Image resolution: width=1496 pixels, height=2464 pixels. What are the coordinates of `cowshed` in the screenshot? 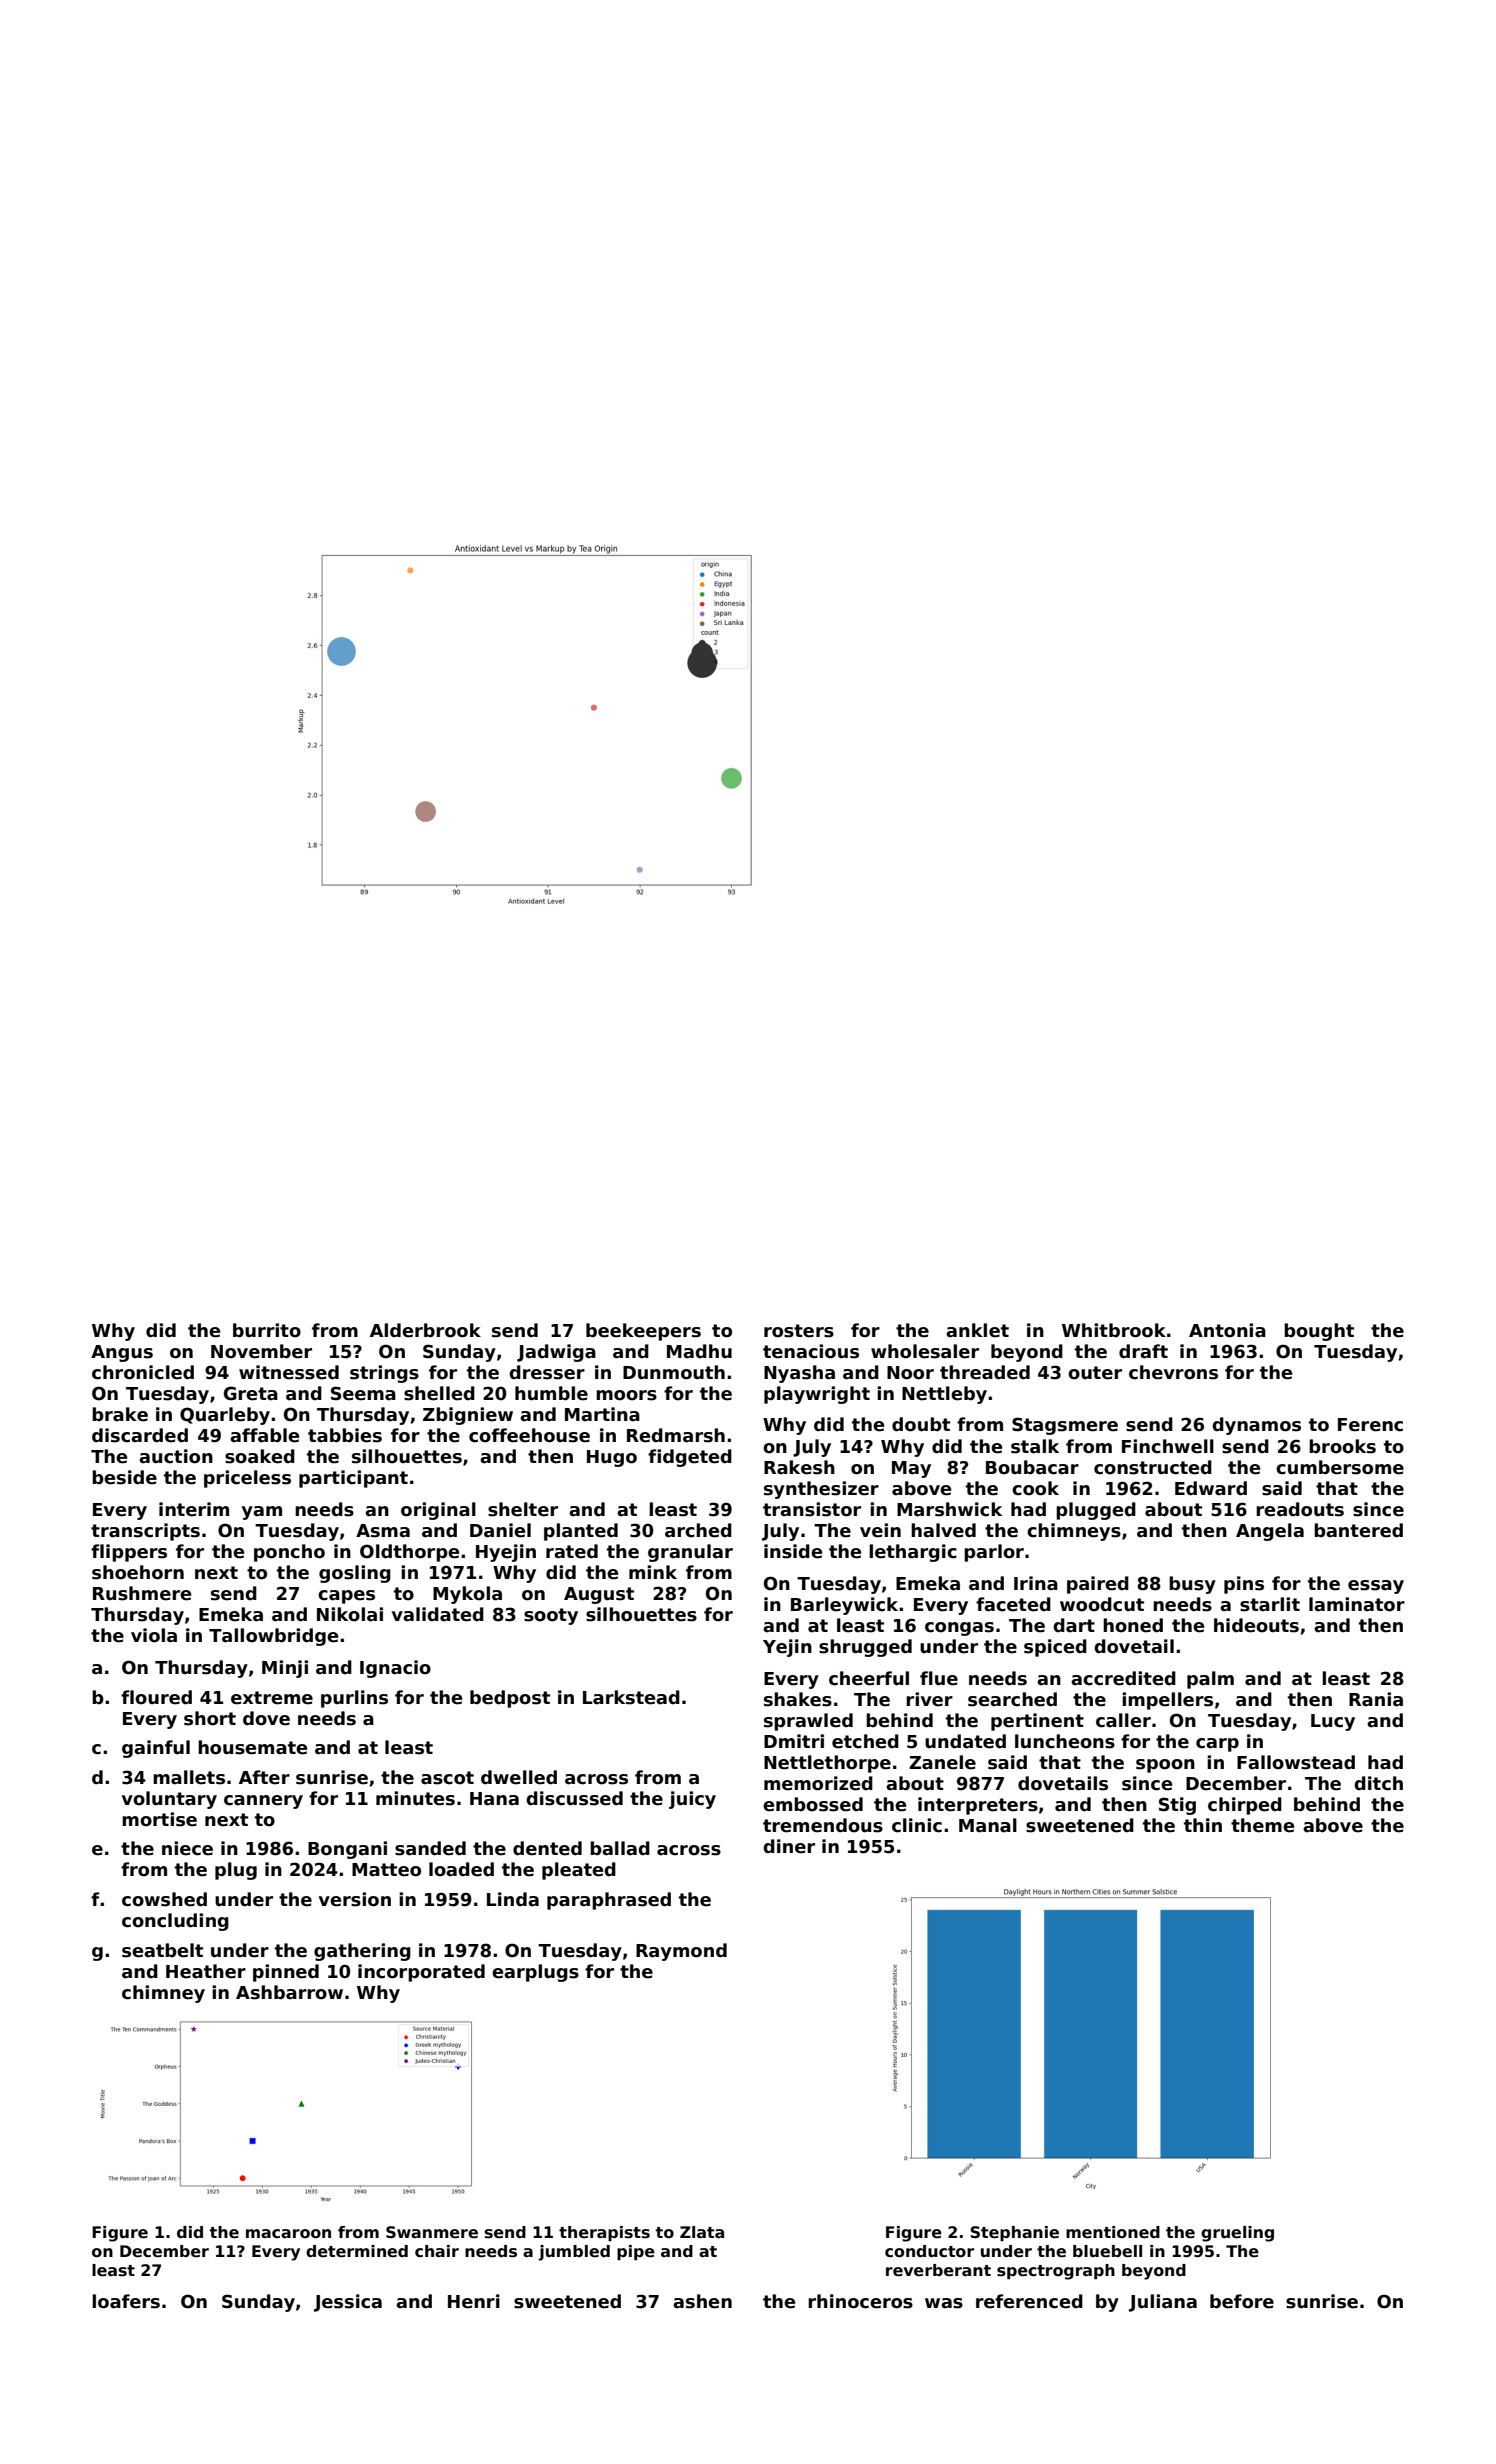 It's located at (164, 1899).
